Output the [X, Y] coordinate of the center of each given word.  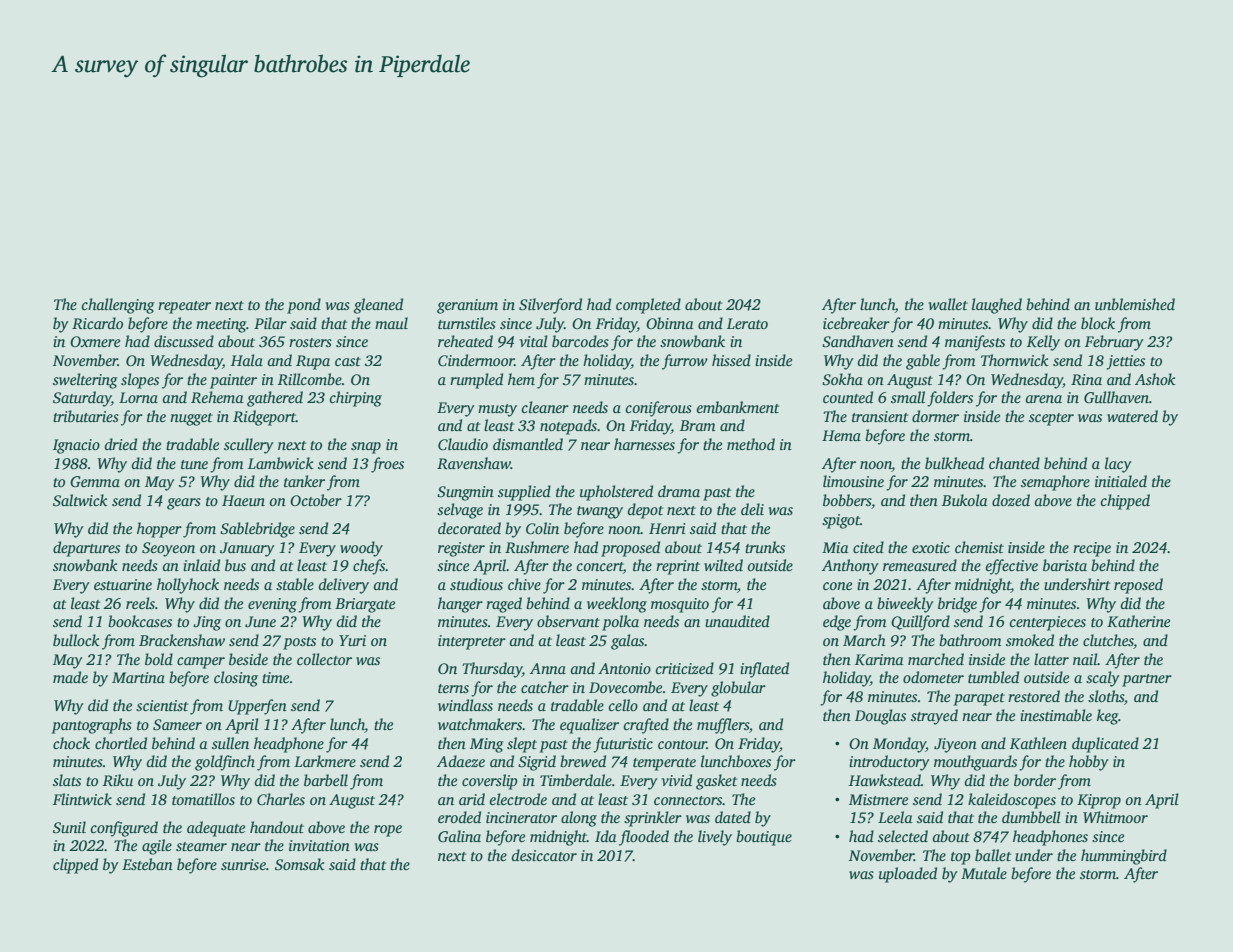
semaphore [1055, 483]
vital [533, 341]
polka [620, 623]
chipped [1125, 502]
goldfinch [225, 763]
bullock [76, 640]
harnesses [644, 444]
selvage [460, 511]
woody [361, 549]
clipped [75, 866]
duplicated [1105, 745]
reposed [1138, 586]
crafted [646, 726]
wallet [948, 304]
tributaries [86, 416]
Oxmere [95, 341]
